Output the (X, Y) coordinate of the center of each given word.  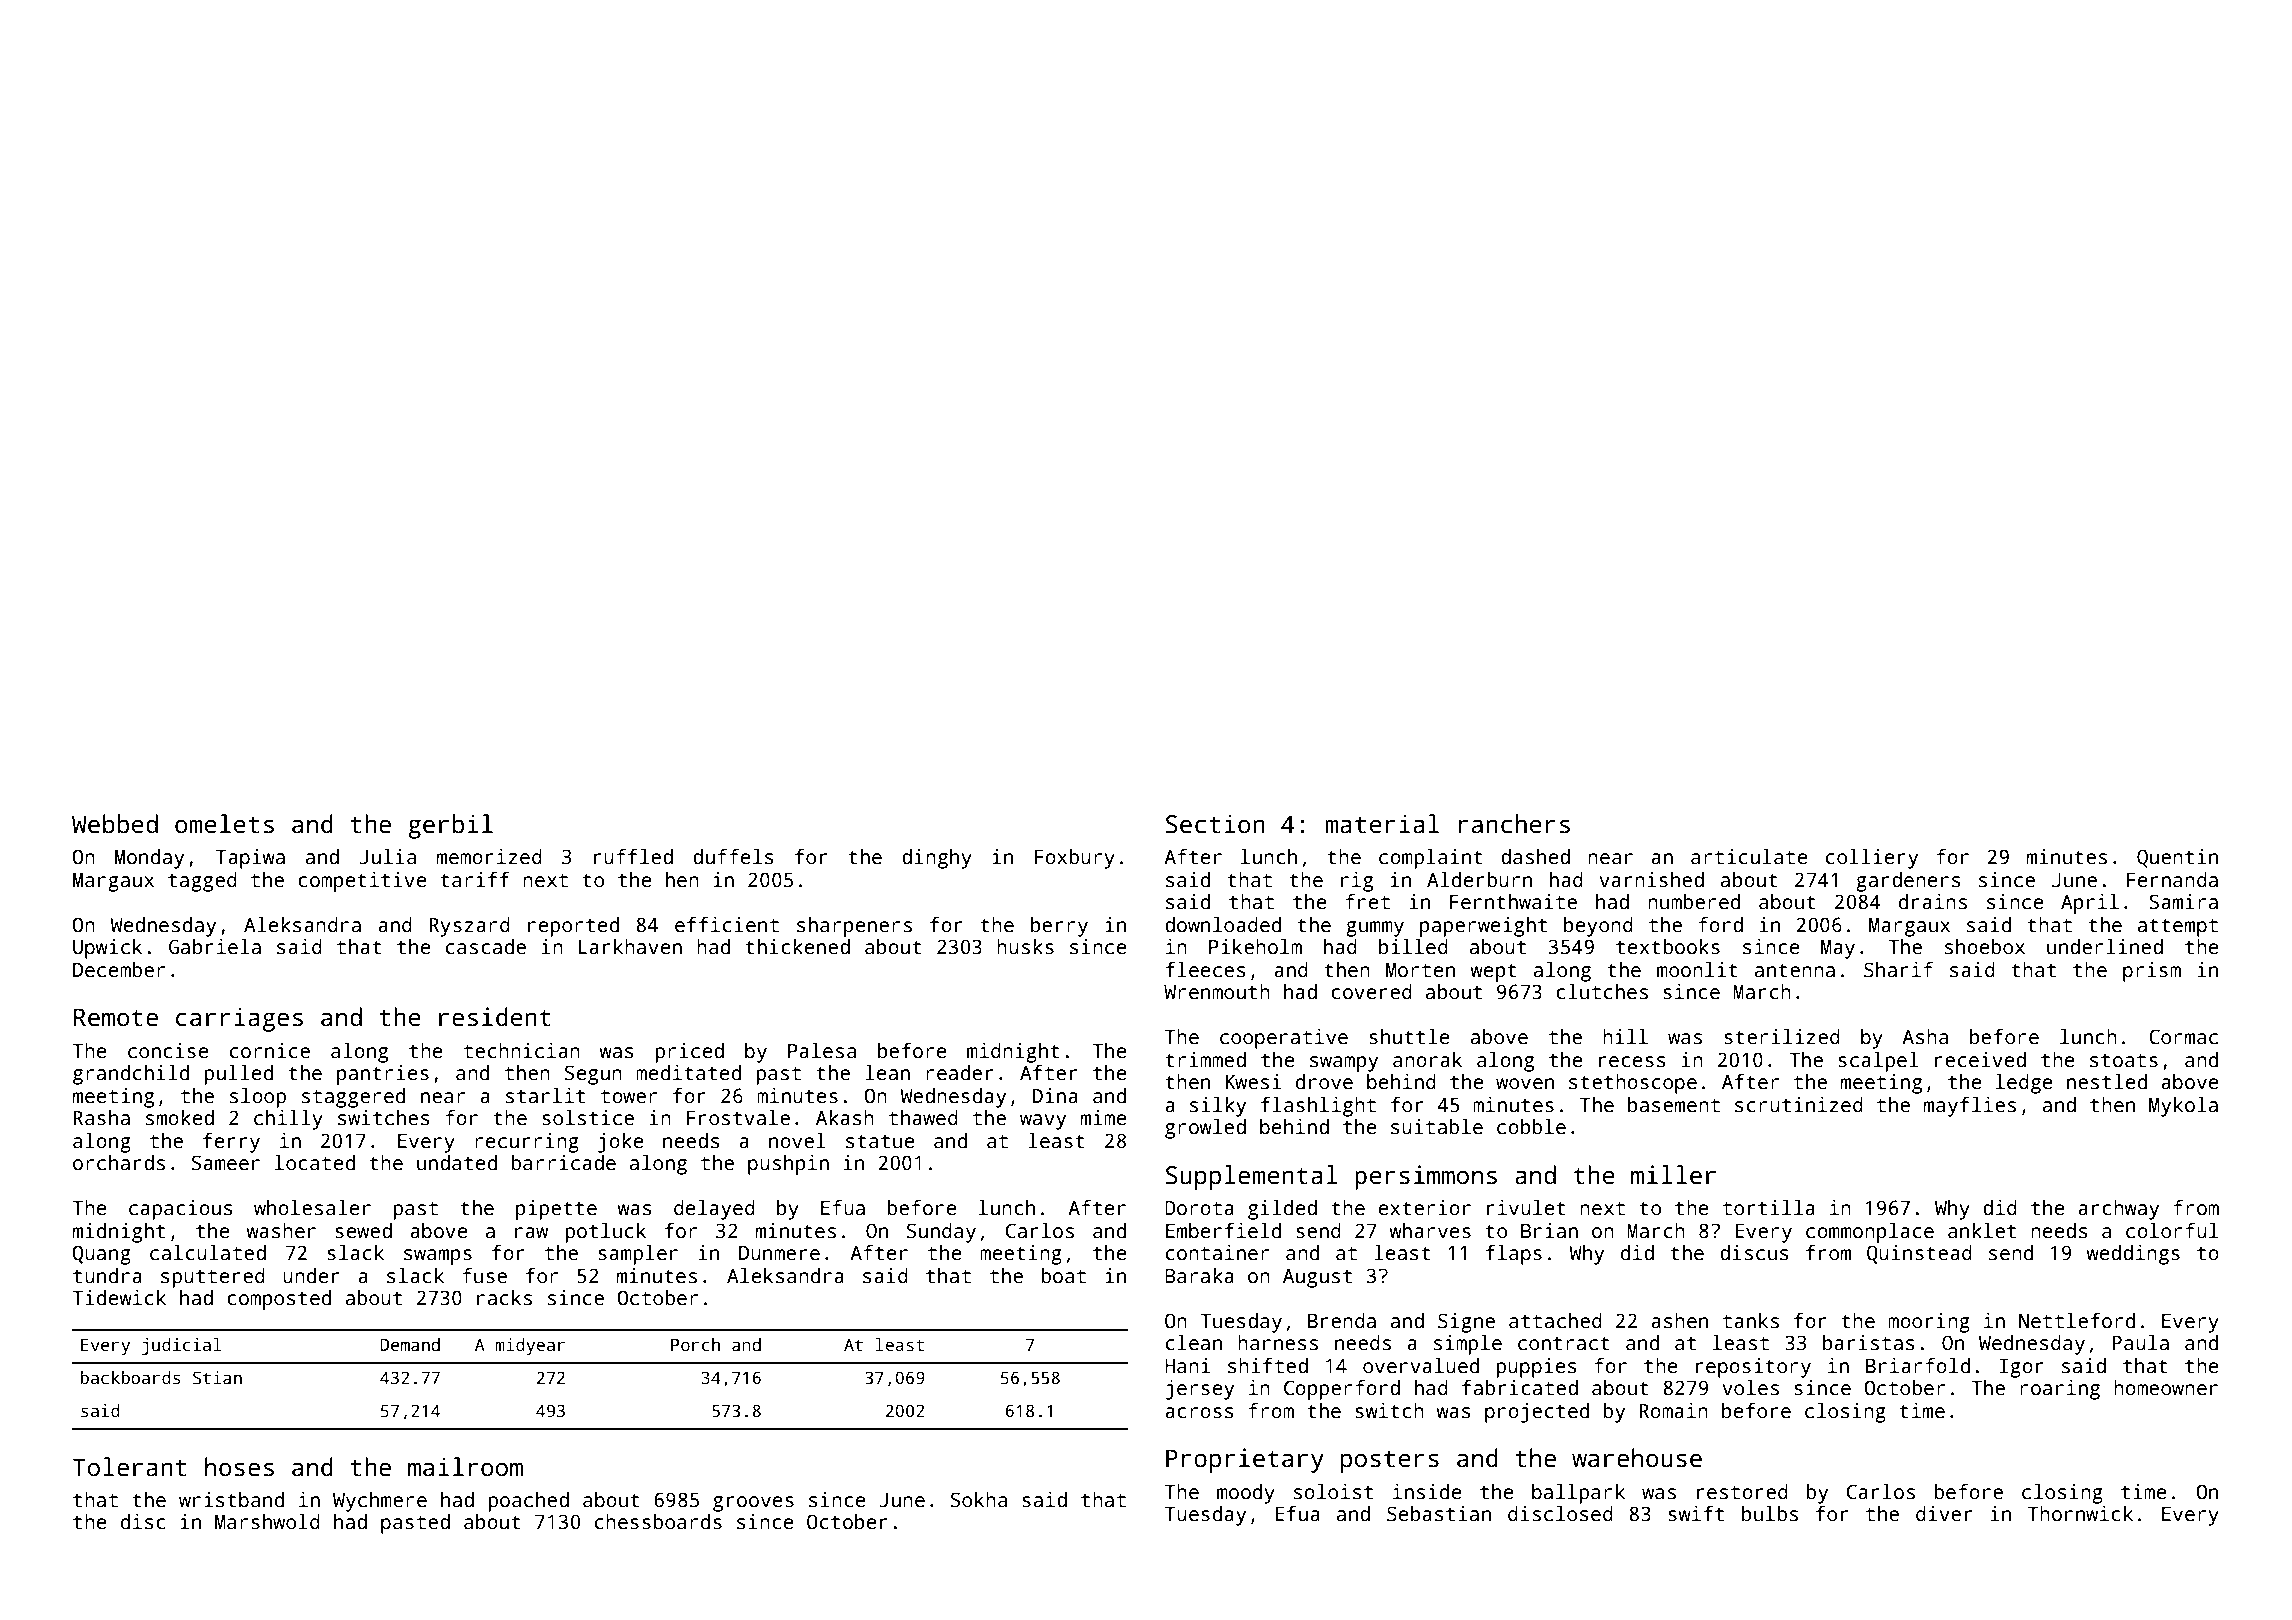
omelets (224, 824)
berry (1059, 927)
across (1199, 1413)
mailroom (465, 1467)
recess (1632, 1062)
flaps (1514, 1255)
